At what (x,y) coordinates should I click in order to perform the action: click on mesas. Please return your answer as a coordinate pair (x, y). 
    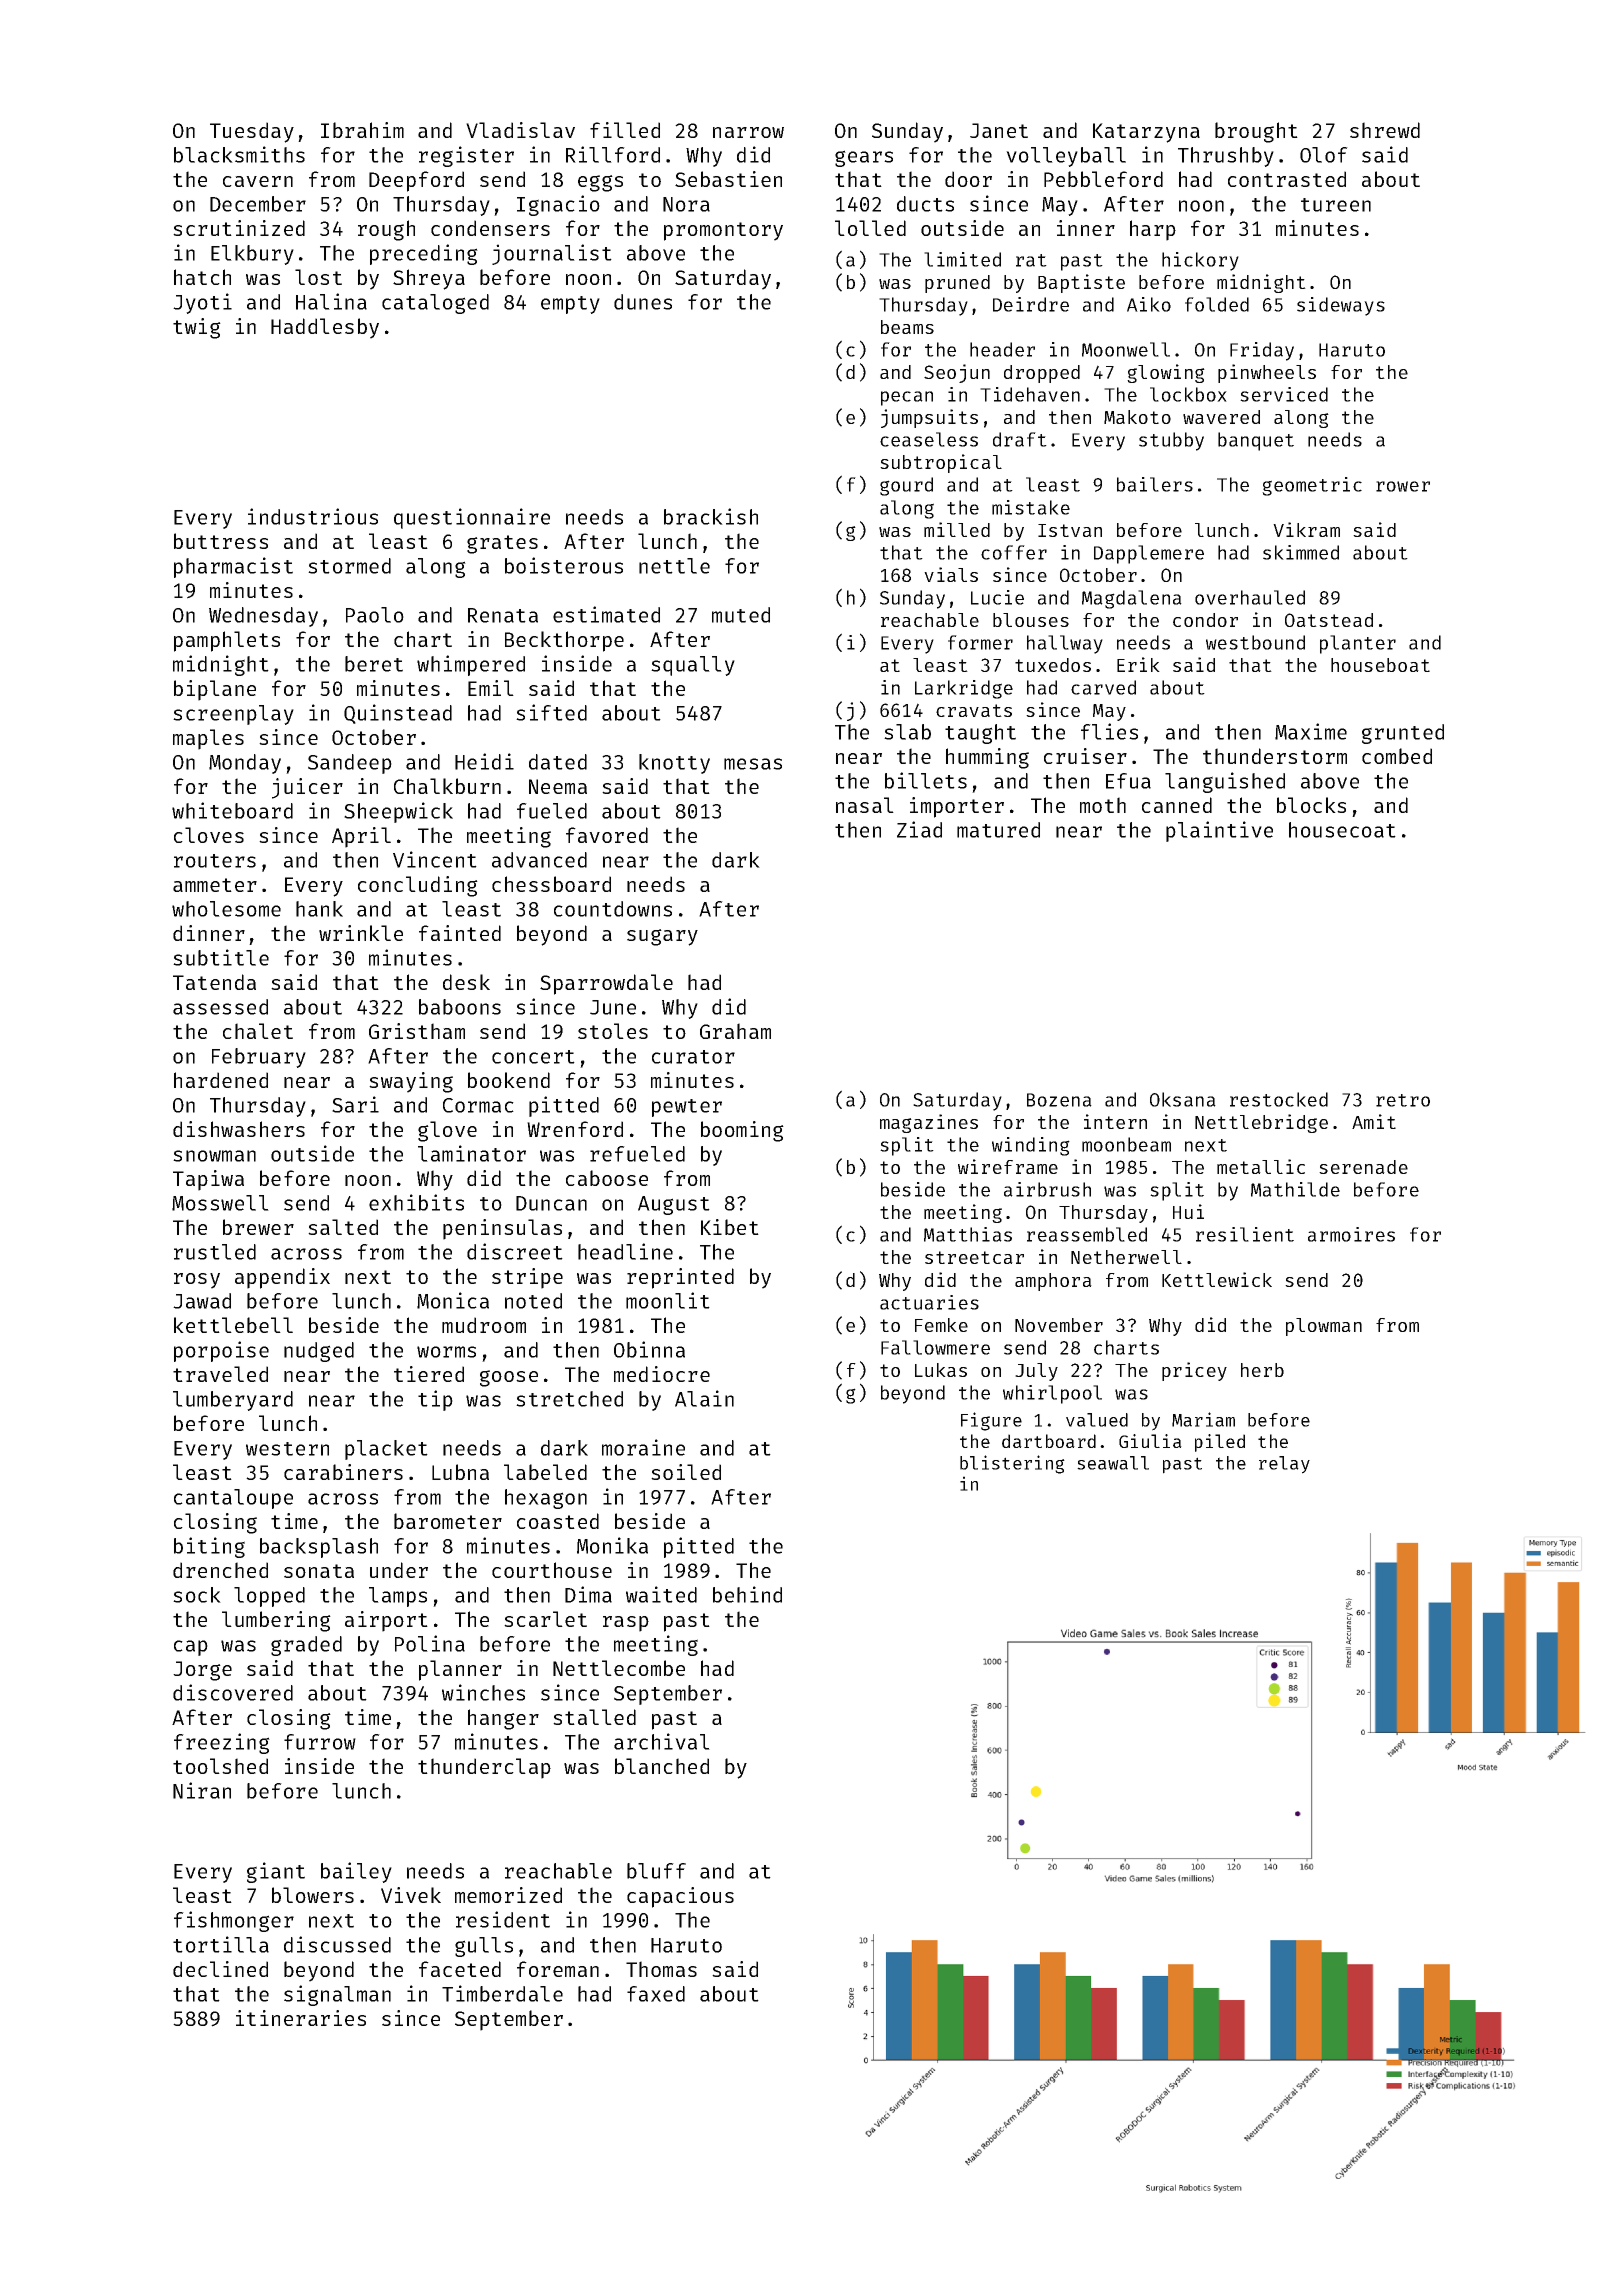
    Looking at the image, I should click on (753, 764).
